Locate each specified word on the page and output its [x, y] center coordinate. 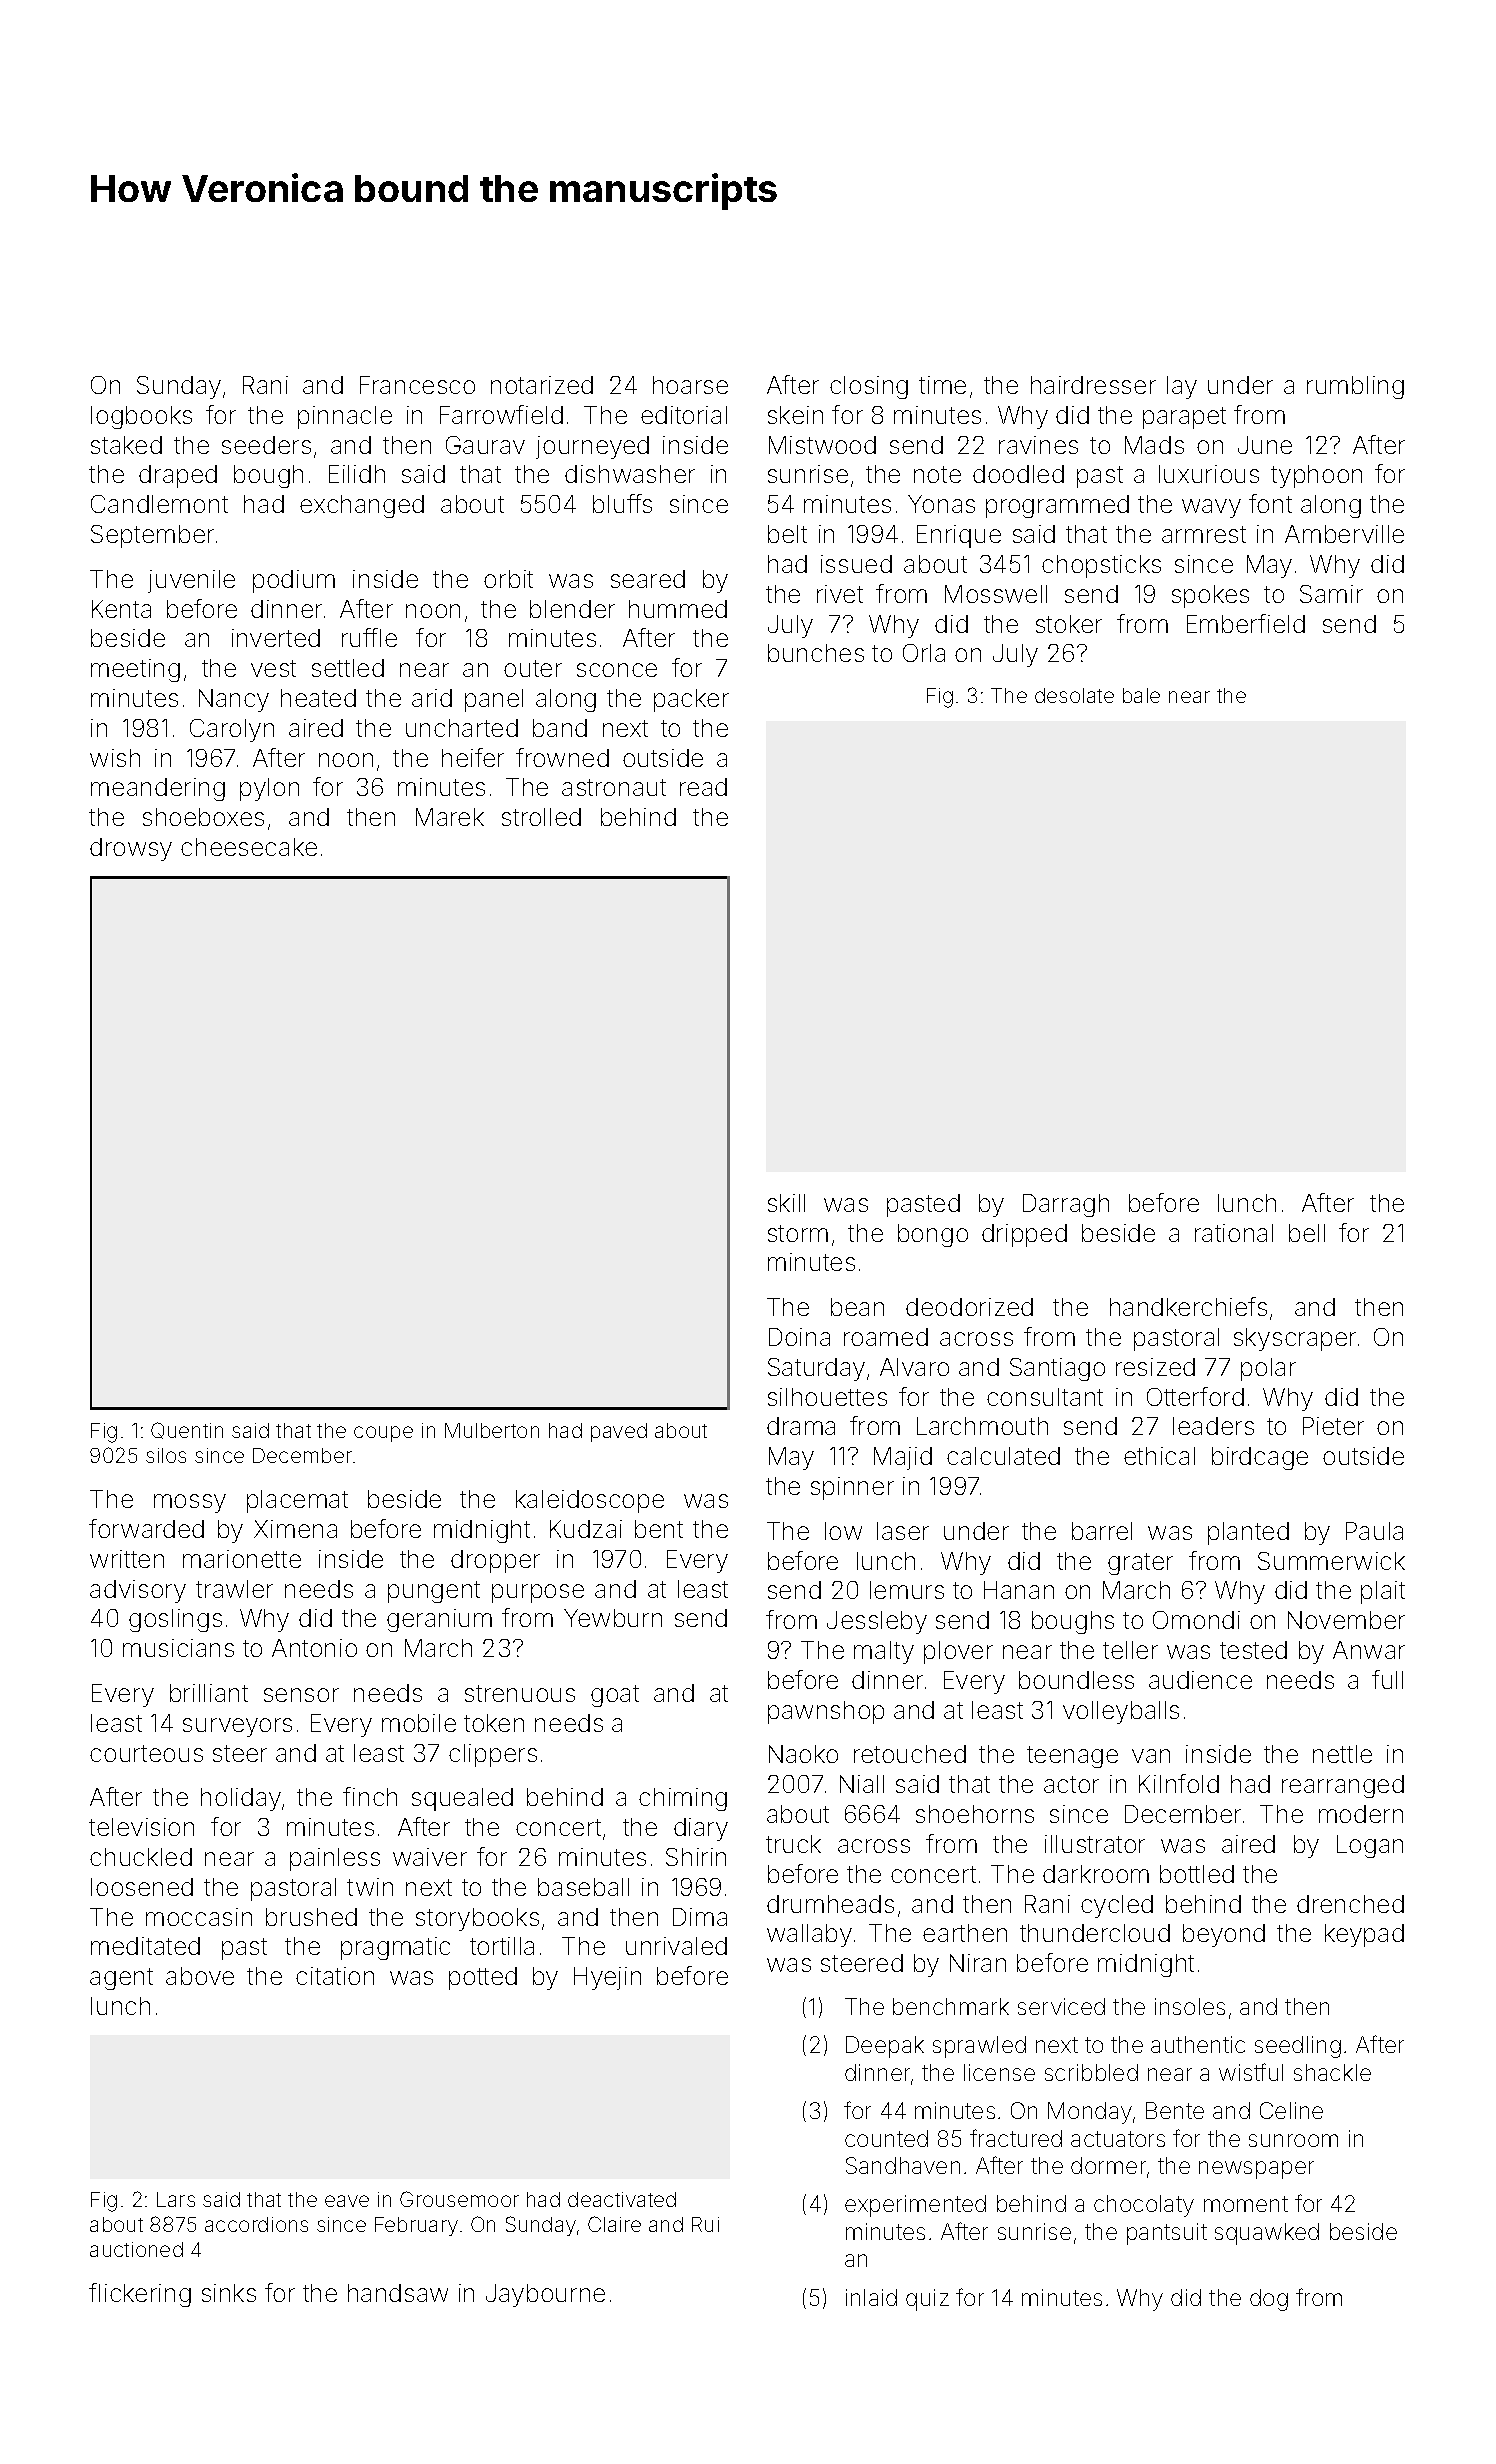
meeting [135, 670]
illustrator [1095, 1844]
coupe [383, 1434]
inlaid [871, 2297]
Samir [1331, 594]
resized [1155, 1367]
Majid [903, 1458]
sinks [229, 2293]
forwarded [146, 1528]
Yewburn [613, 1618]
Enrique [959, 536]
